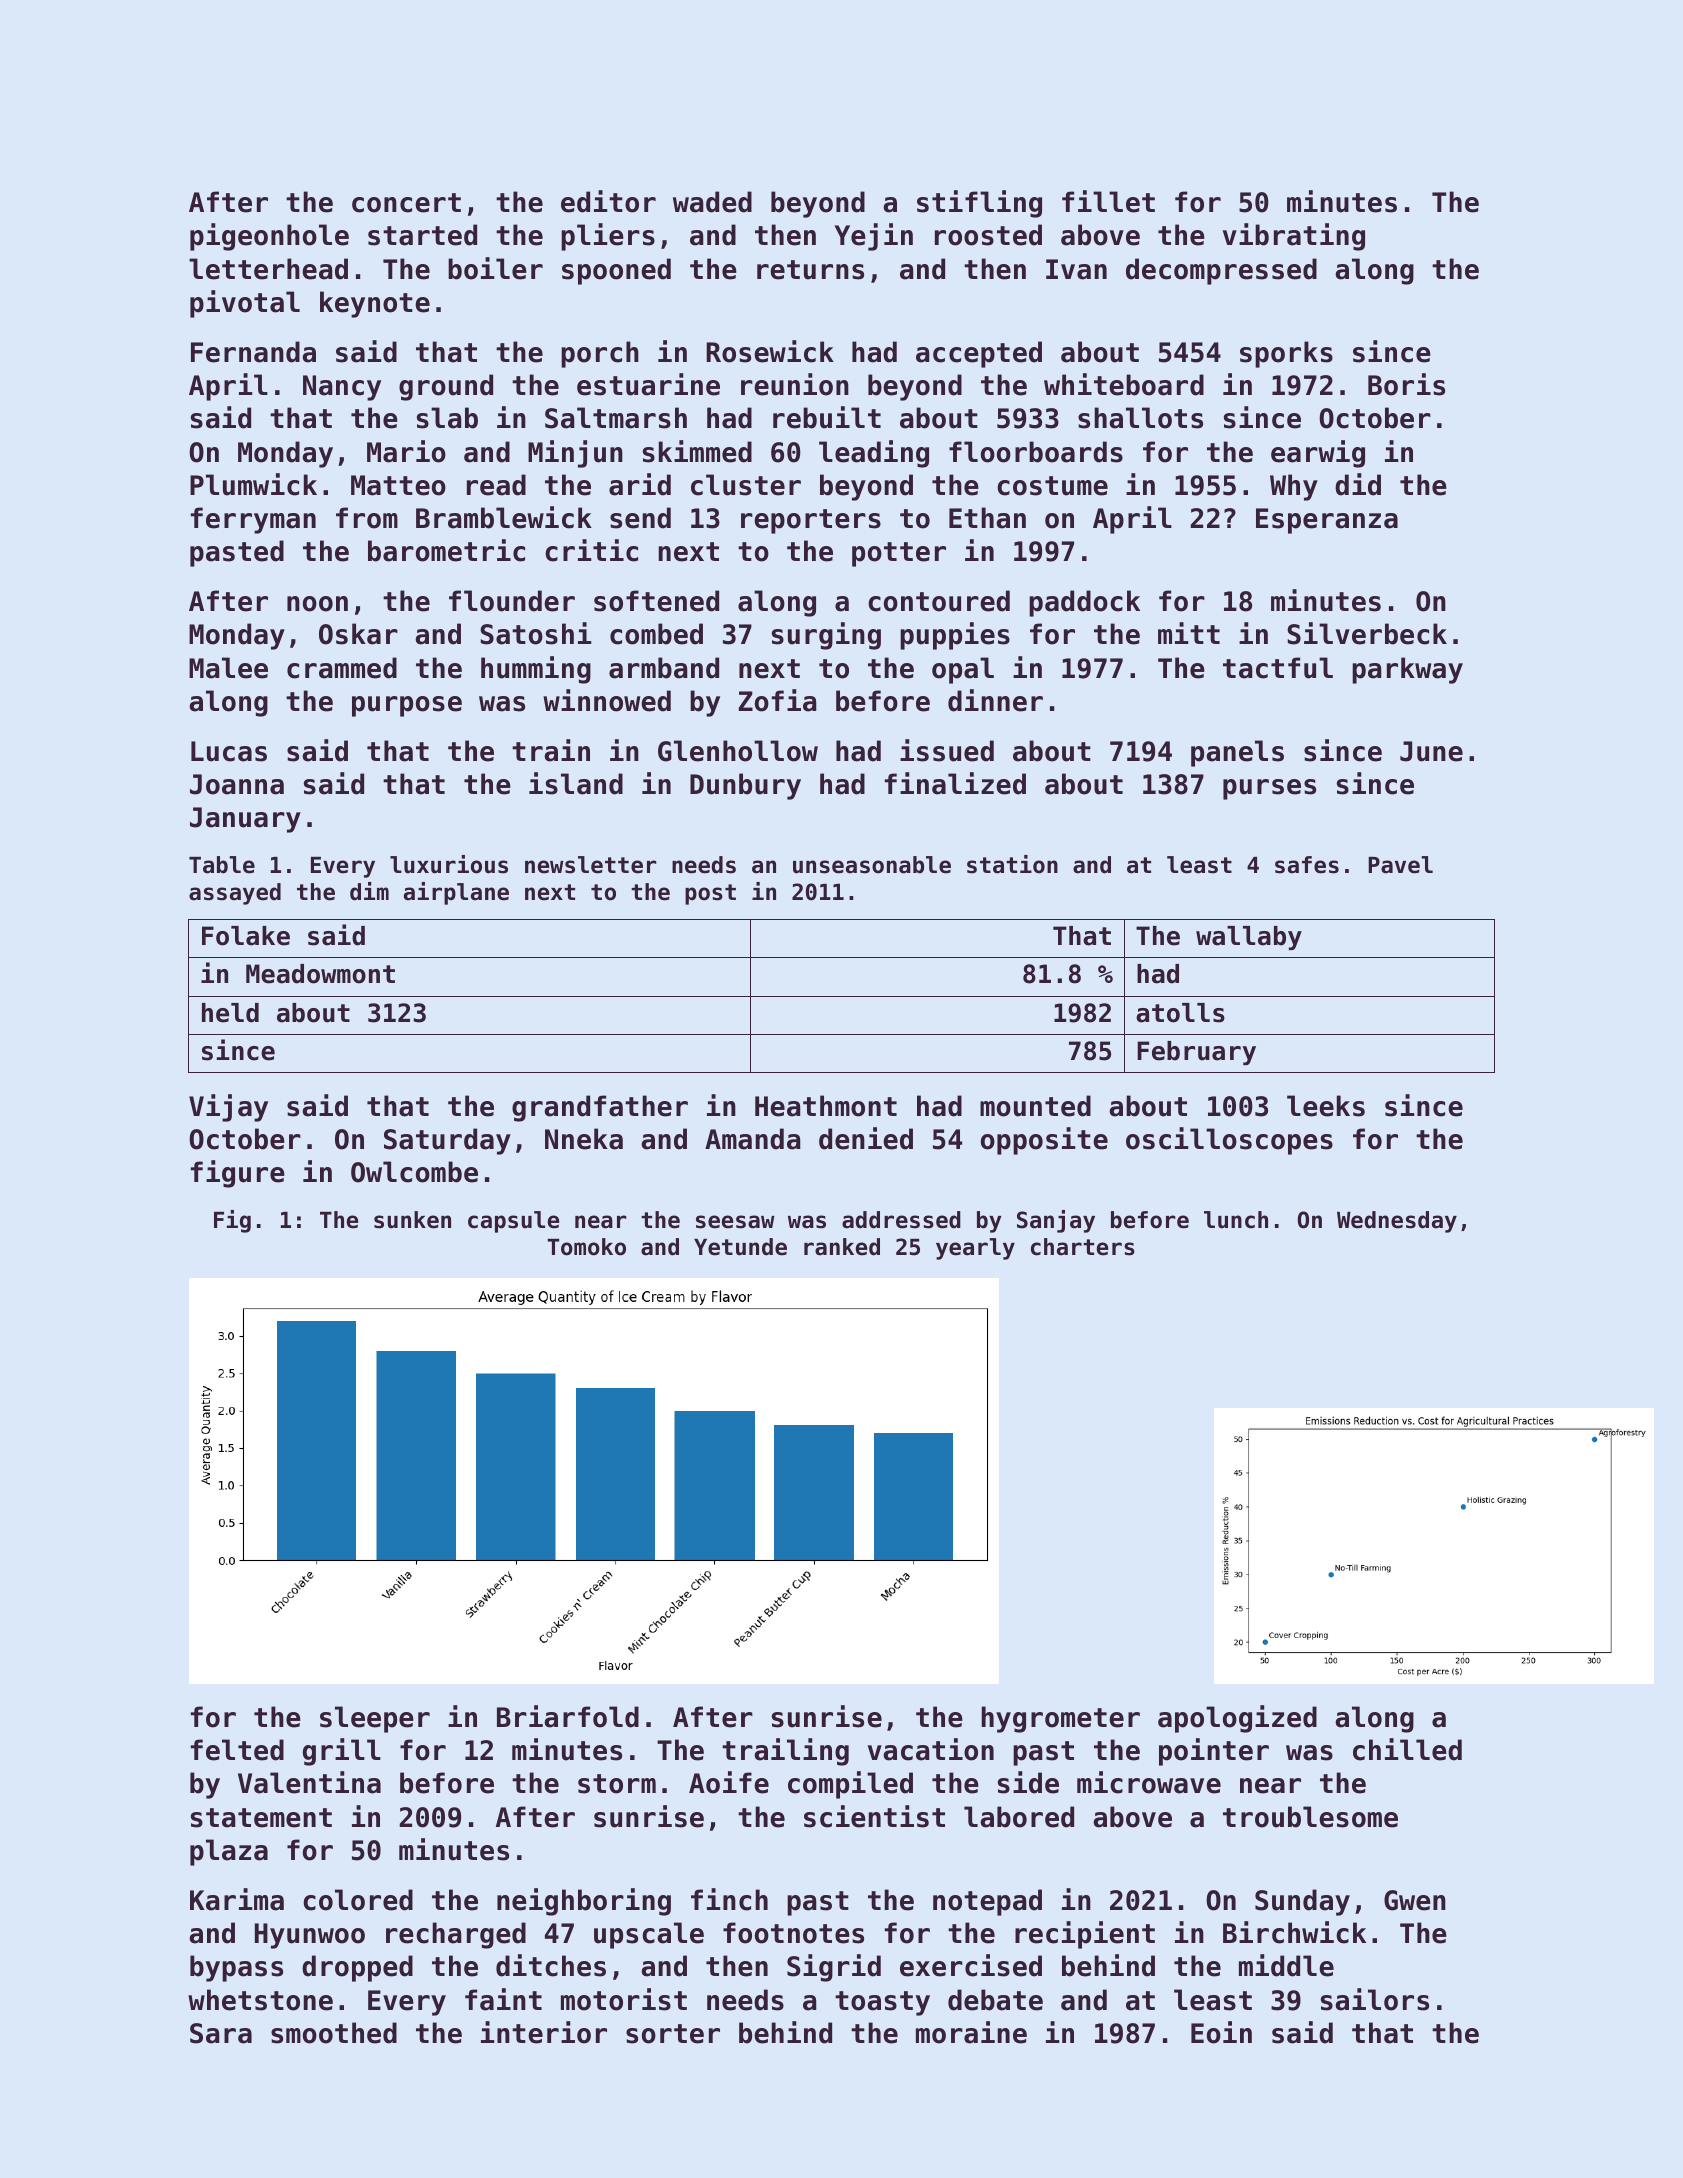  What do you see at coordinates (375, 1719) in the screenshot?
I see `sleeper` at bounding box center [375, 1719].
